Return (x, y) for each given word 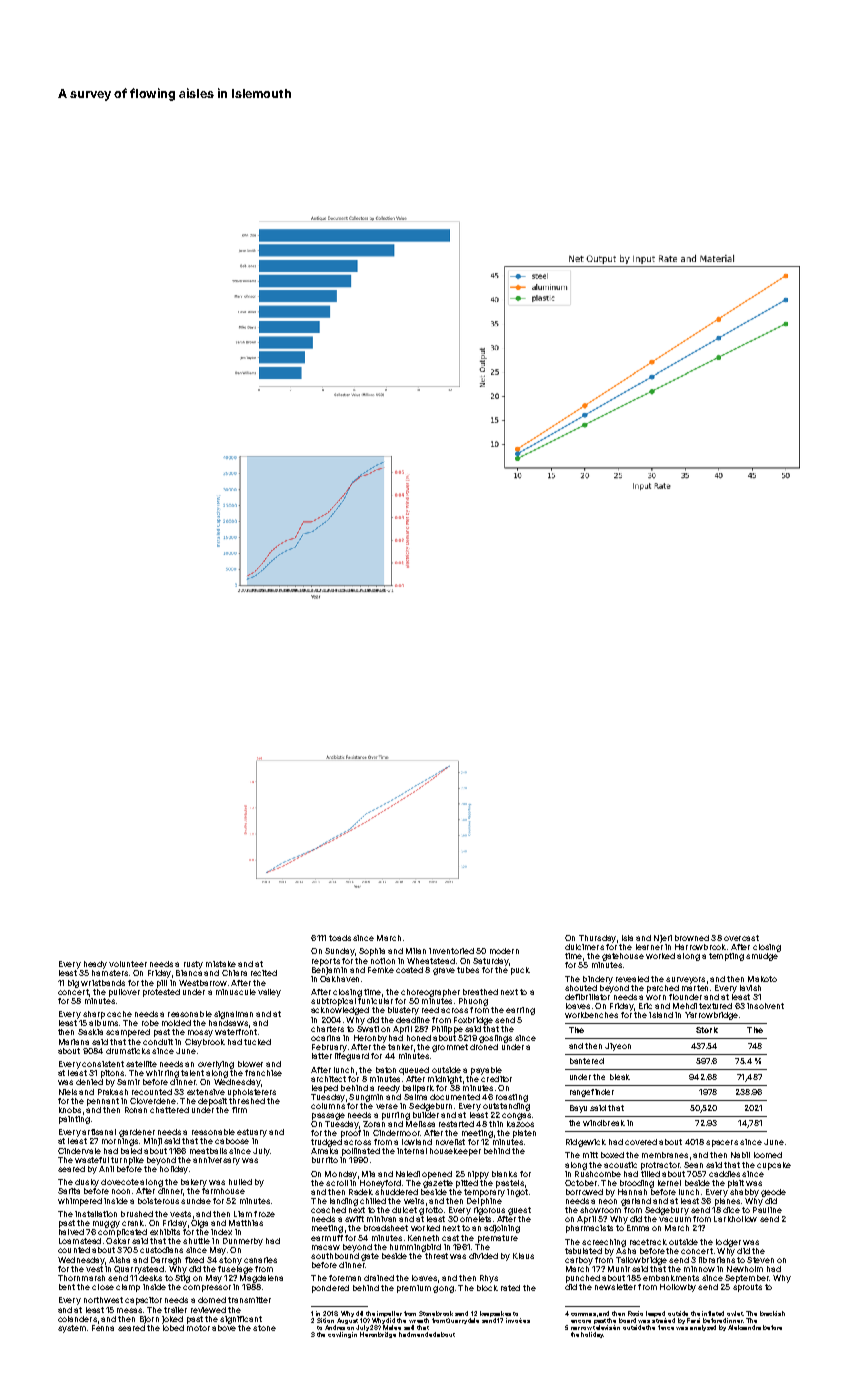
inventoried (451, 951)
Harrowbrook (700, 947)
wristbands (103, 983)
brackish (772, 1313)
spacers (722, 1143)
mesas (129, 1310)
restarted (456, 1124)
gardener (137, 1133)
